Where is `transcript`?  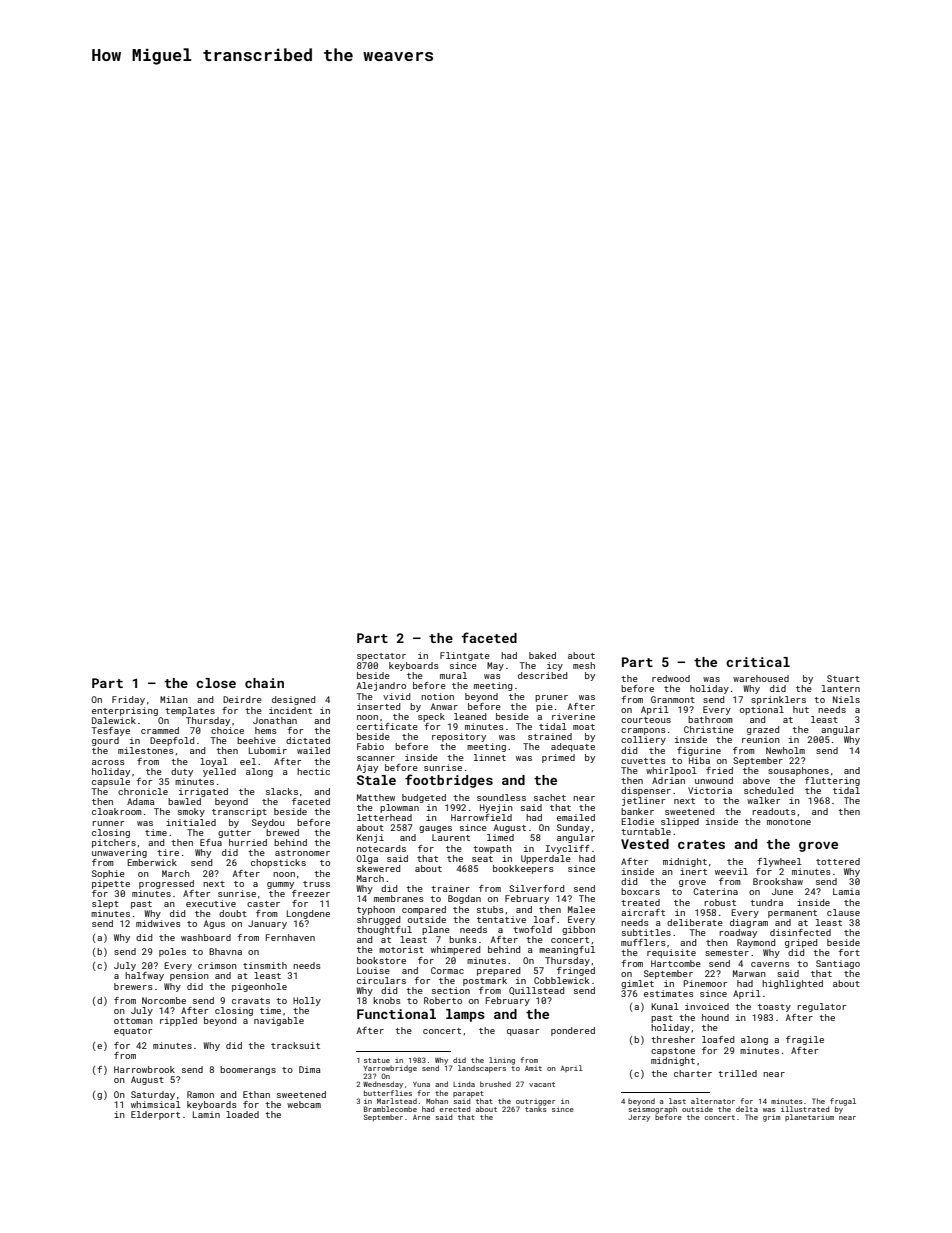 transcript is located at coordinates (239, 812).
